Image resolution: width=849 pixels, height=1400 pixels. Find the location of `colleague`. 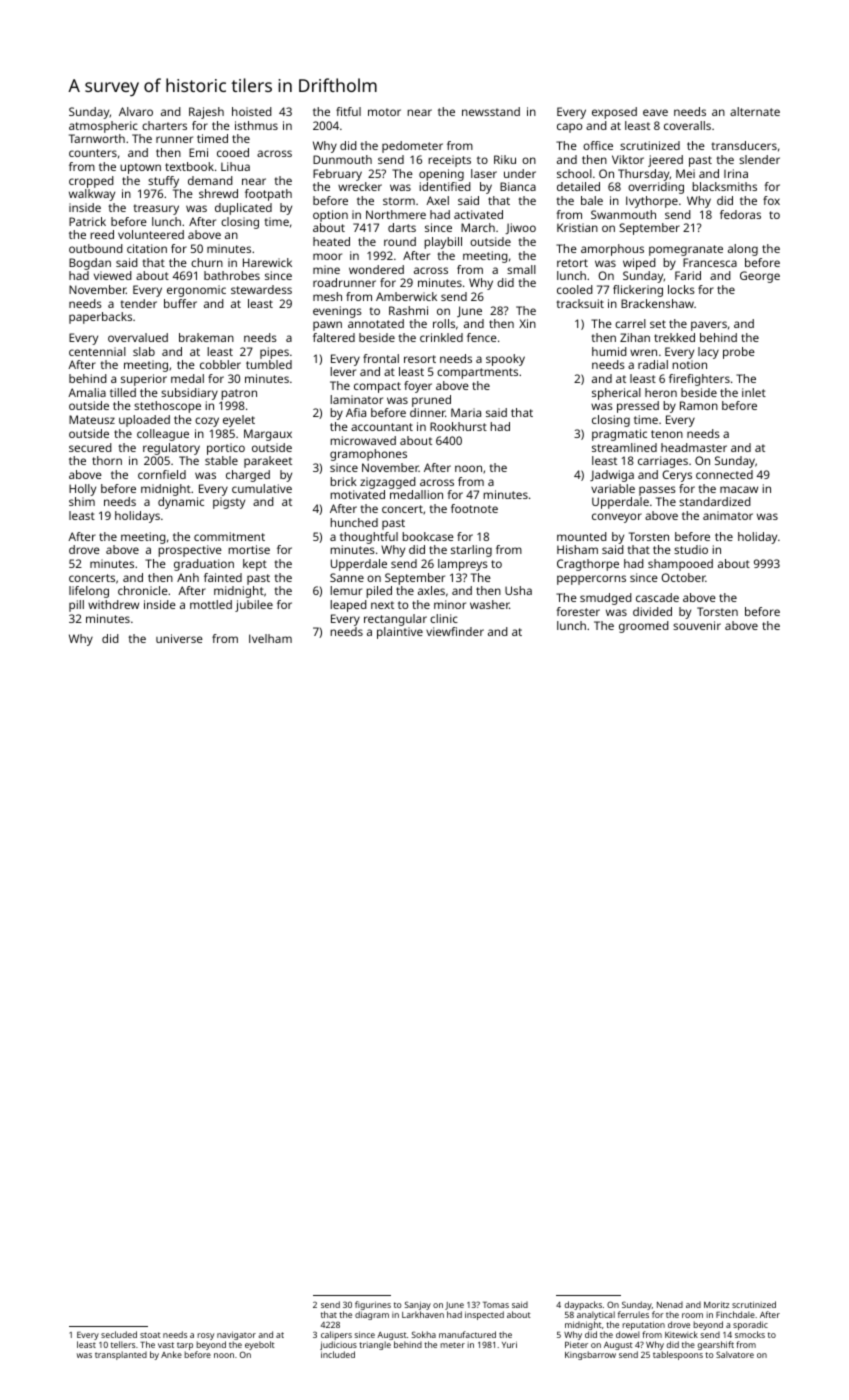

colleague is located at coordinates (163, 435).
